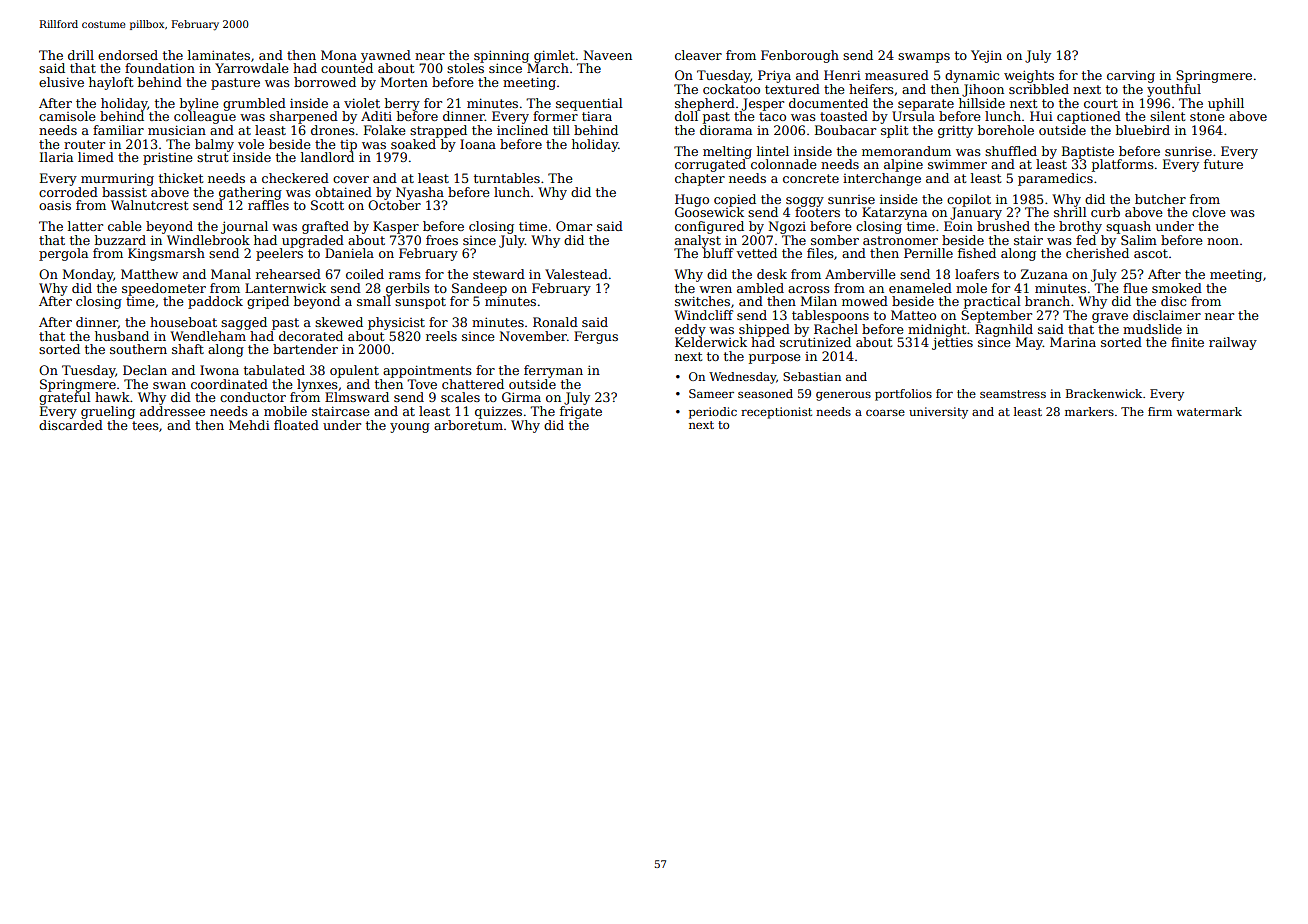  I want to click on drill, so click(81, 55).
